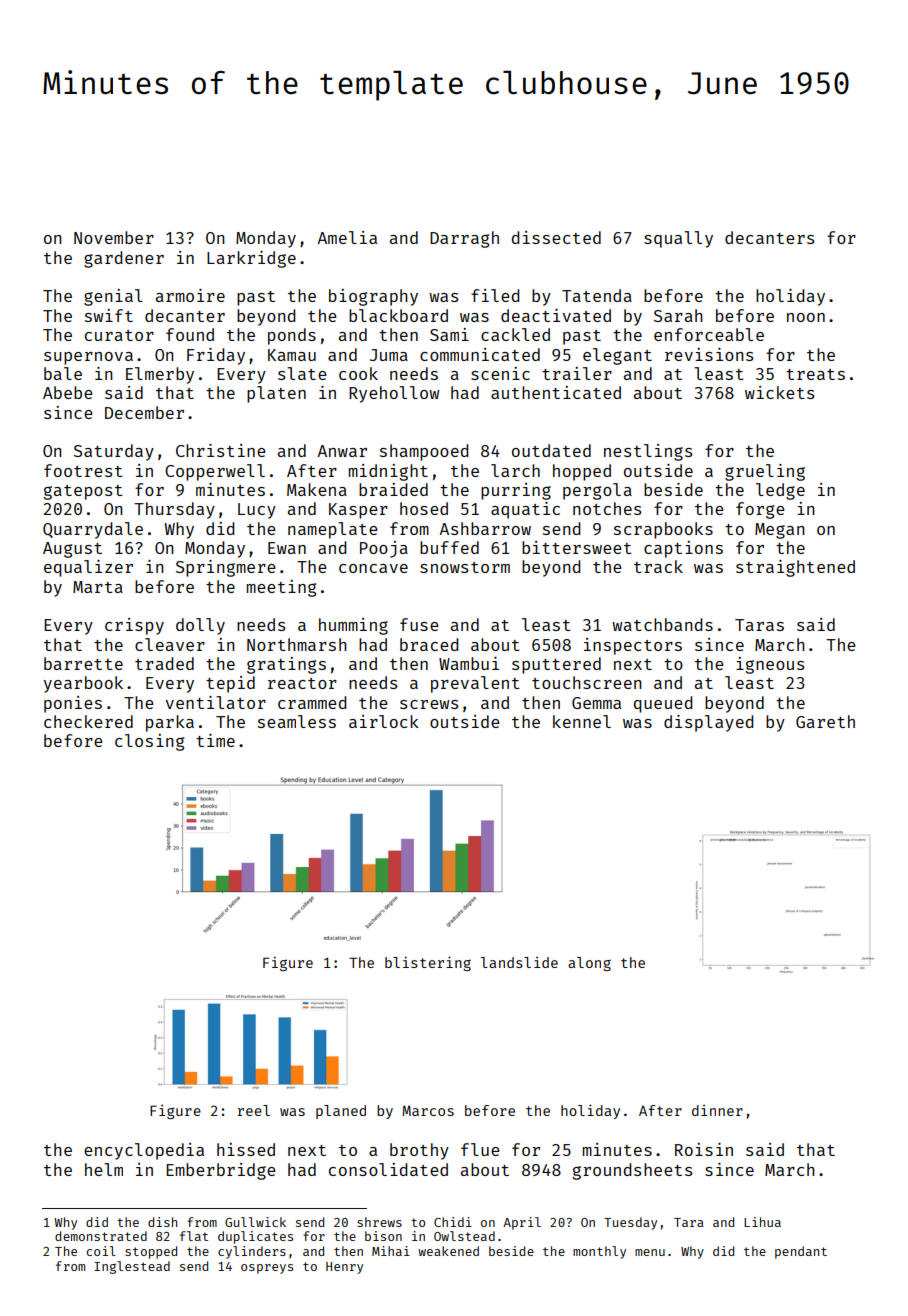 The height and width of the screenshot is (1316, 908). I want to click on planed, so click(341, 1112).
